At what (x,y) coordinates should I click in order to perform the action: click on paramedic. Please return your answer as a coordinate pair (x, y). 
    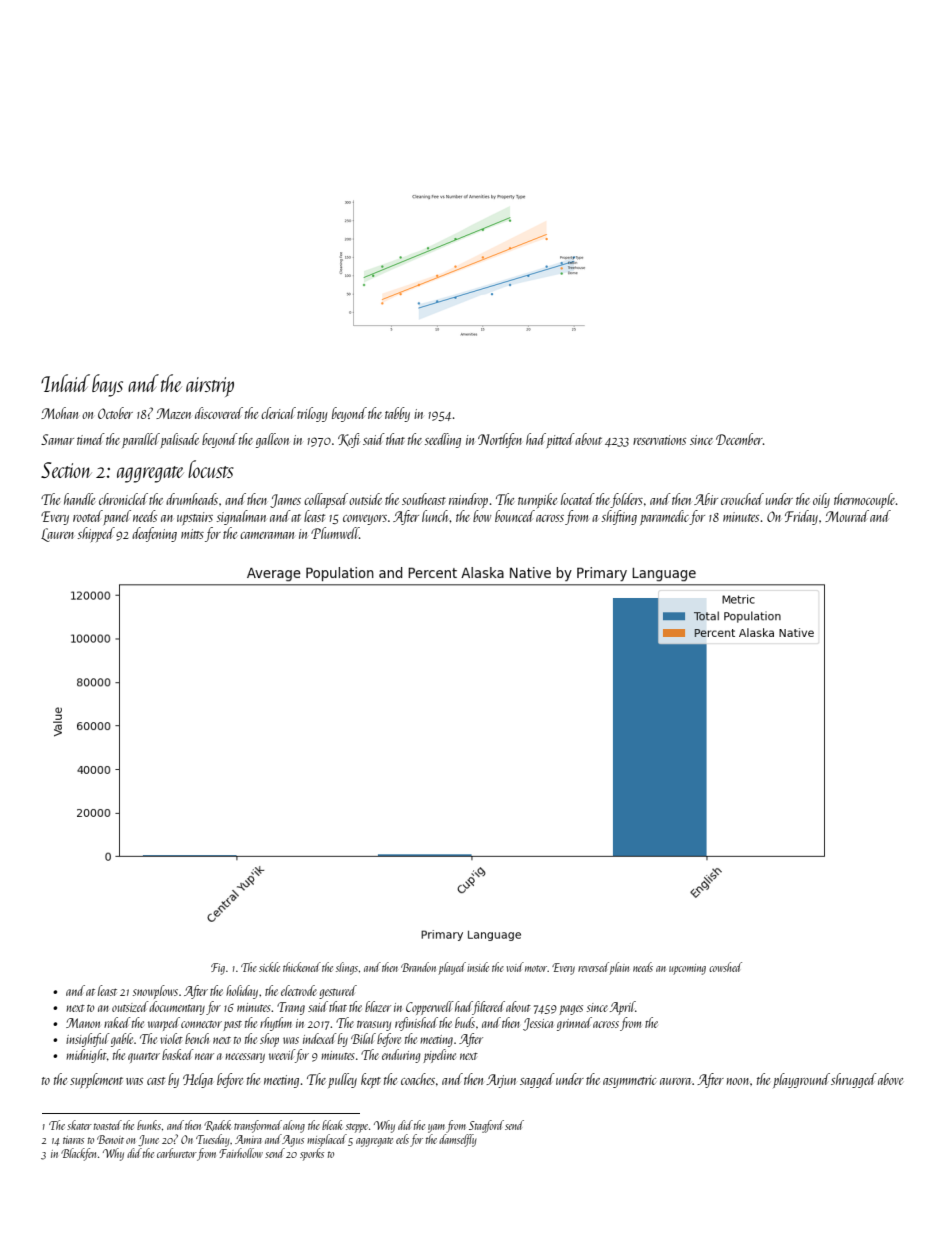
    Looking at the image, I should click on (665, 517).
